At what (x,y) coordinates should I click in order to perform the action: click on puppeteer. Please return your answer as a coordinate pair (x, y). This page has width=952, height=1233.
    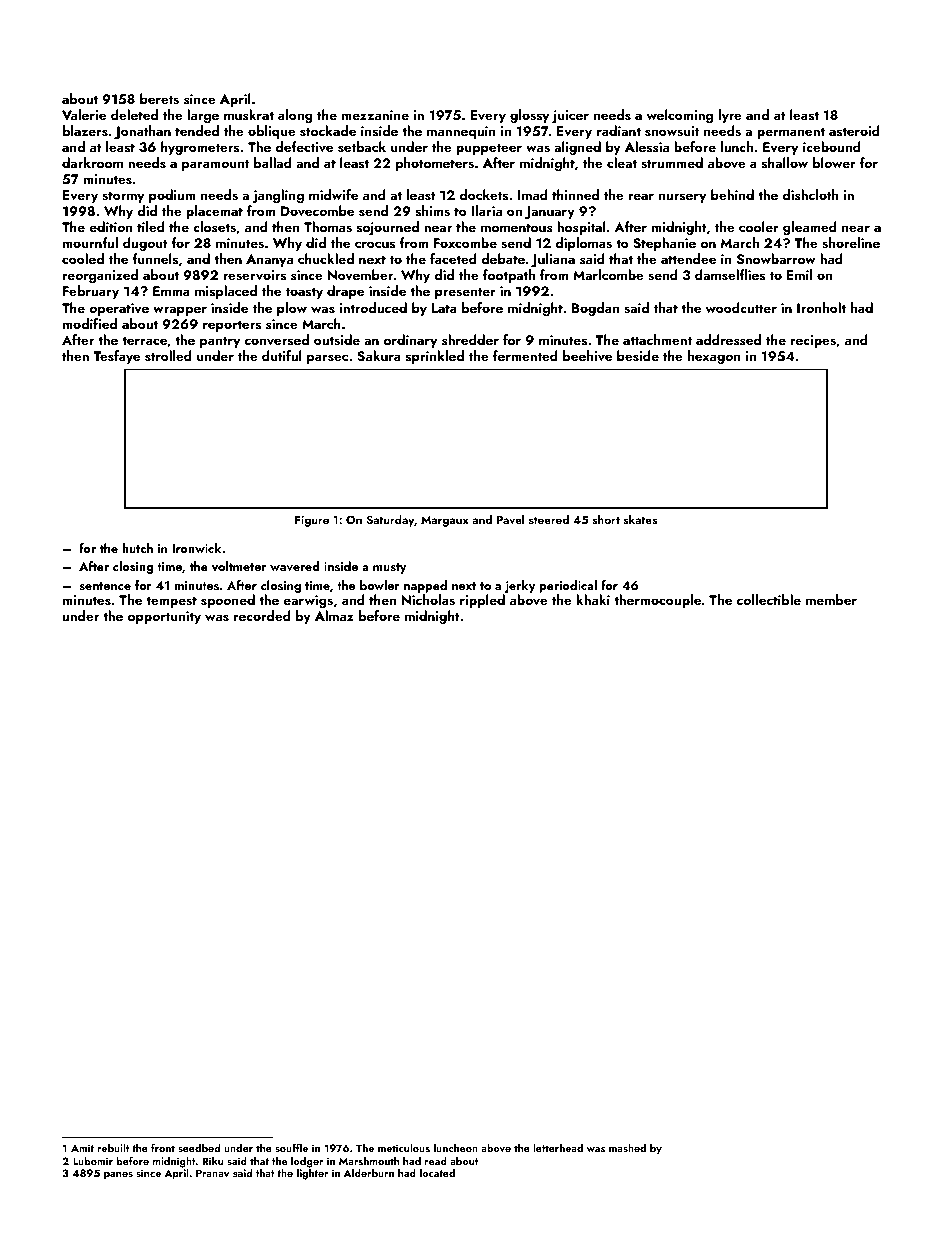
    Looking at the image, I should click on (489, 149).
